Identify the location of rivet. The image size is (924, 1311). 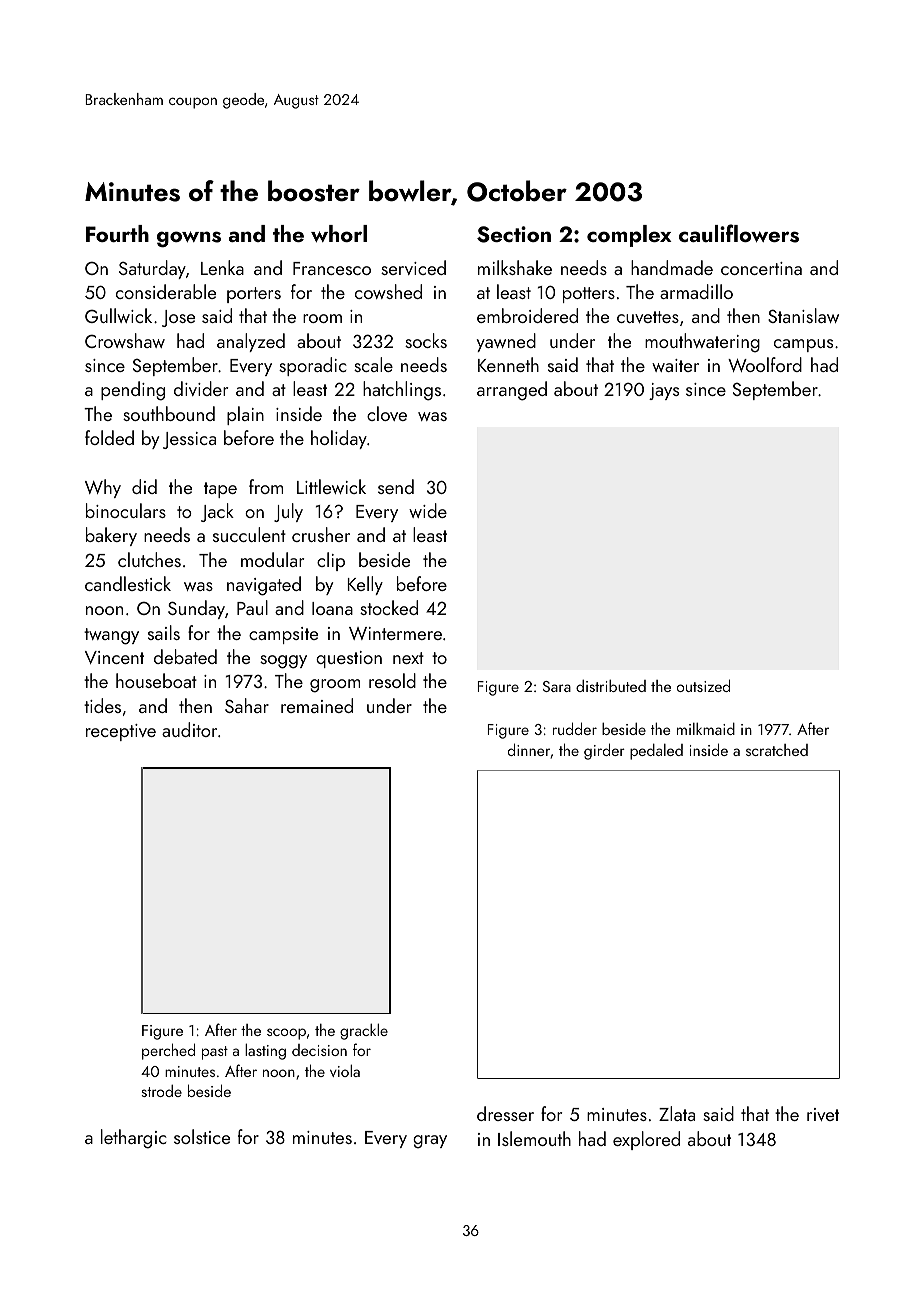
(823, 1114).
